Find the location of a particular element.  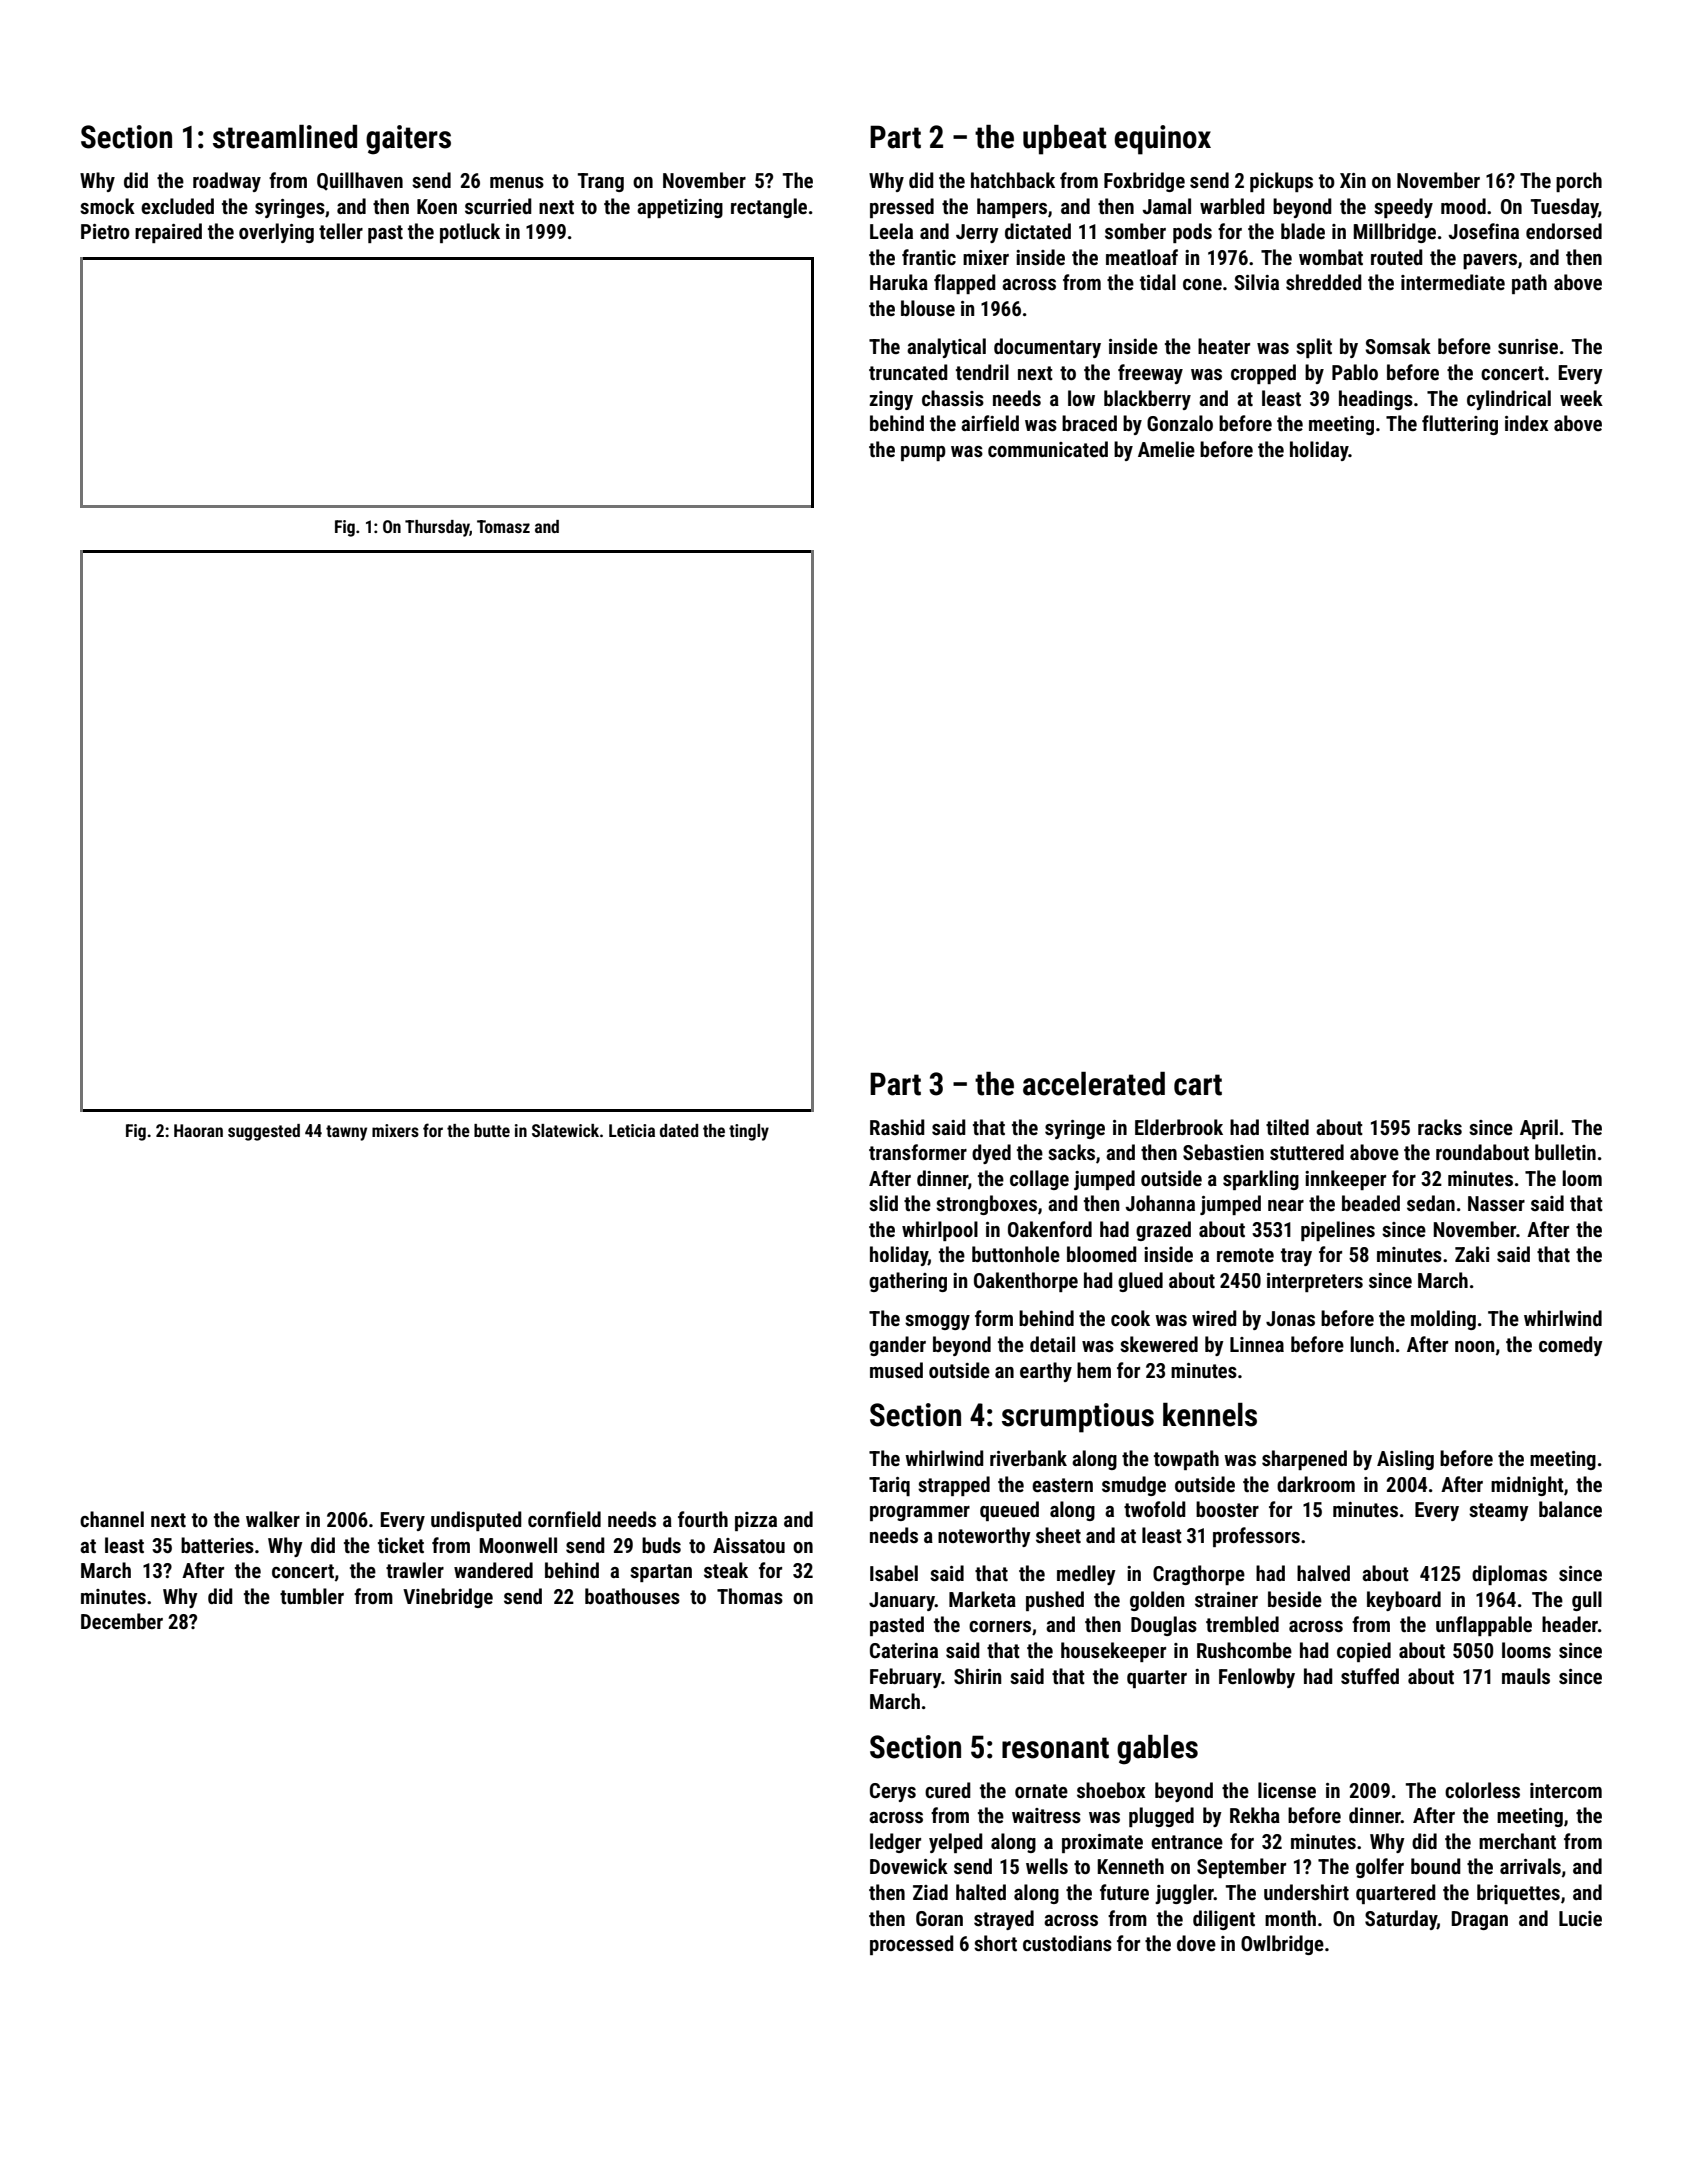

Lucie is located at coordinates (1580, 1918).
